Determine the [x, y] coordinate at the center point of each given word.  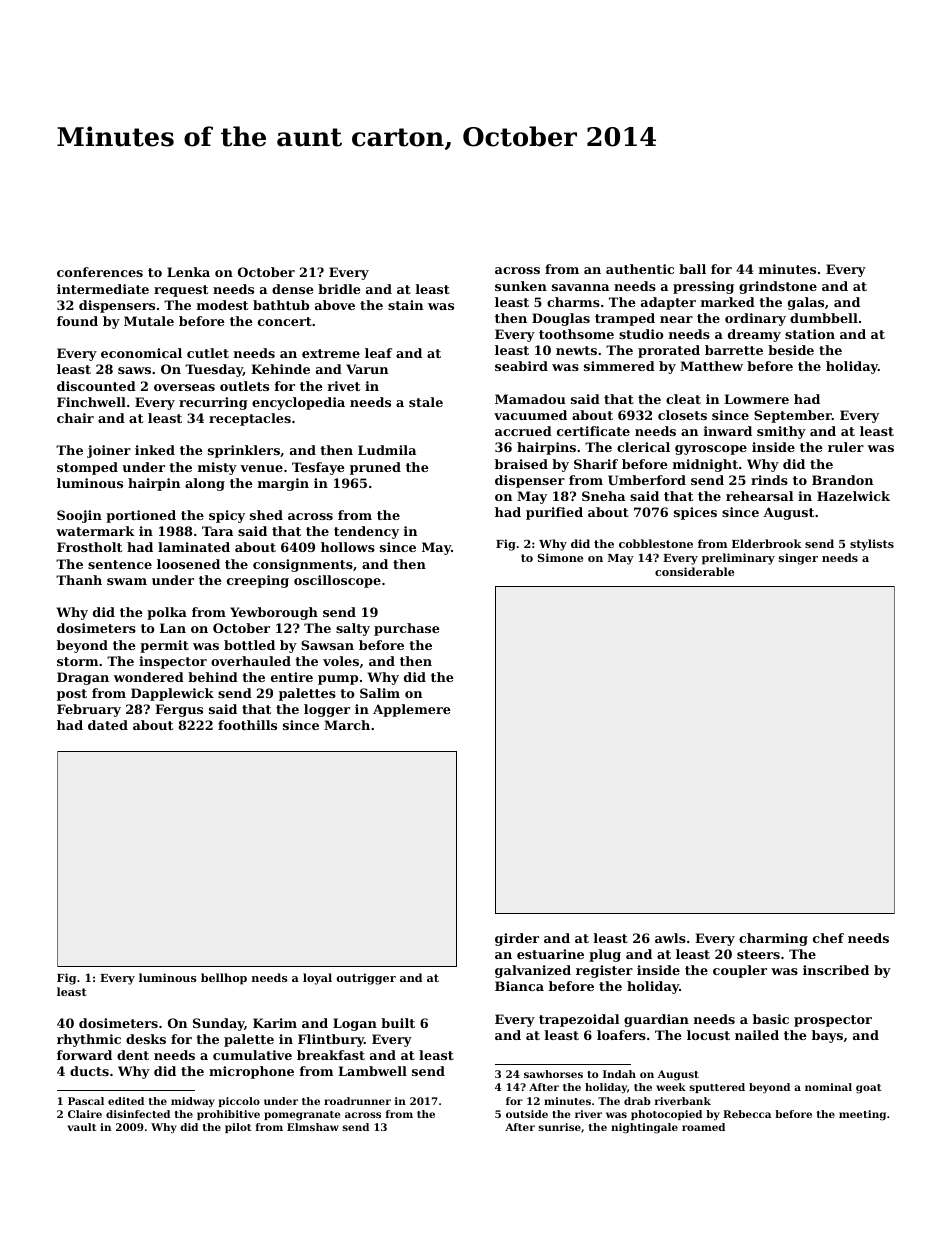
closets [682, 415]
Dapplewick [172, 694]
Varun [367, 369]
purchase [407, 629]
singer [798, 559]
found [77, 321]
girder [517, 939]
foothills [247, 725]
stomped [87, 468]
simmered [619, 366]
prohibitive [228, 1115]
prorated [669, 351]
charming [773, 939]
